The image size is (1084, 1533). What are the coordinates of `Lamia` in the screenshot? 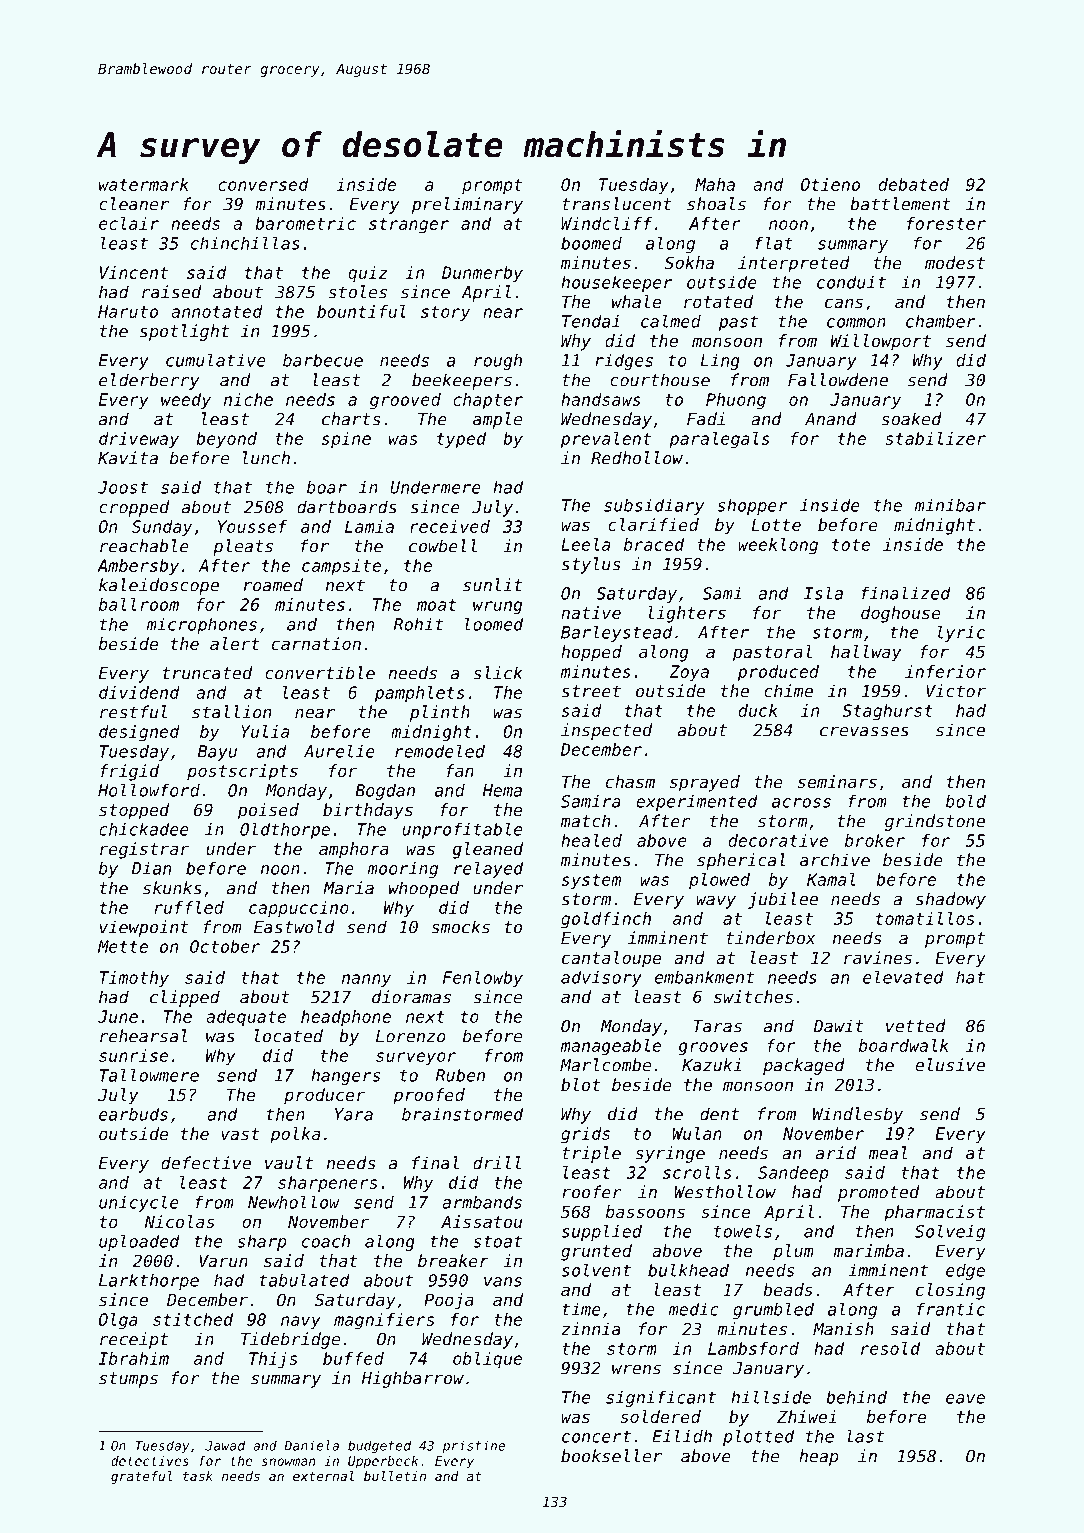 It's located at (369, 526).
